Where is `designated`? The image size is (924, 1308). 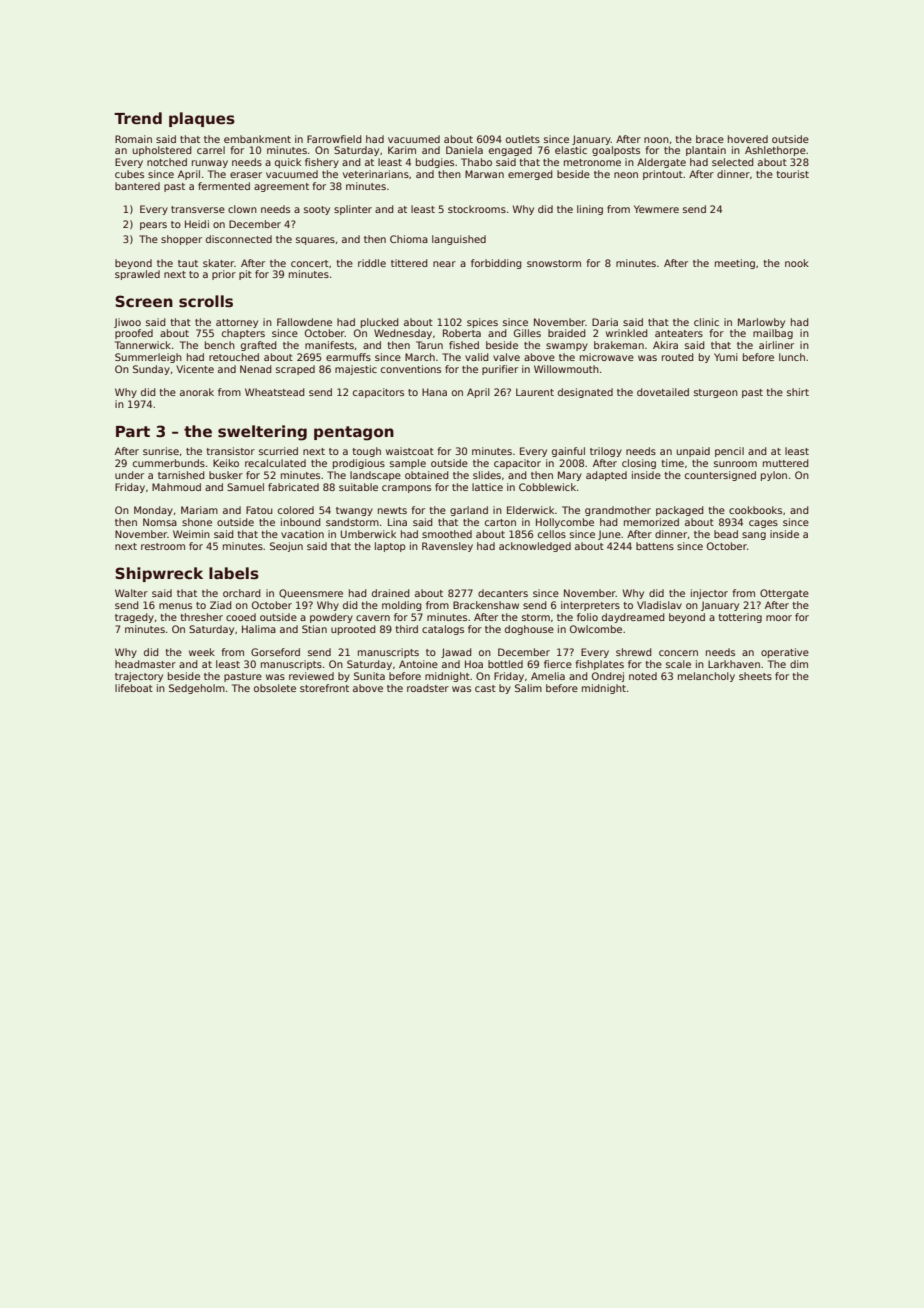
designated is located at coordinates (585, 393).
